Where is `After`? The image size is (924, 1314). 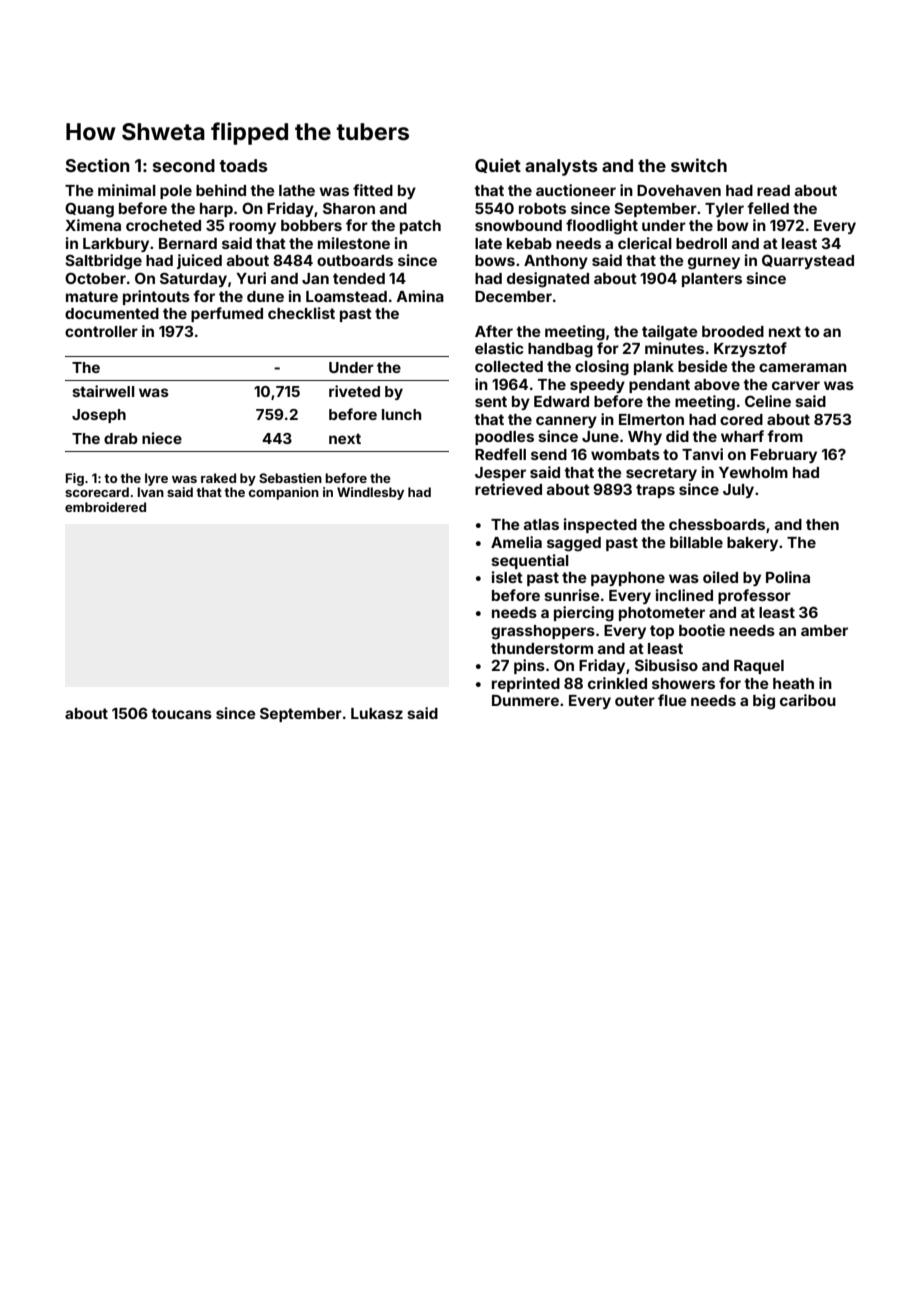 After is located at coordinates (494, 331).
